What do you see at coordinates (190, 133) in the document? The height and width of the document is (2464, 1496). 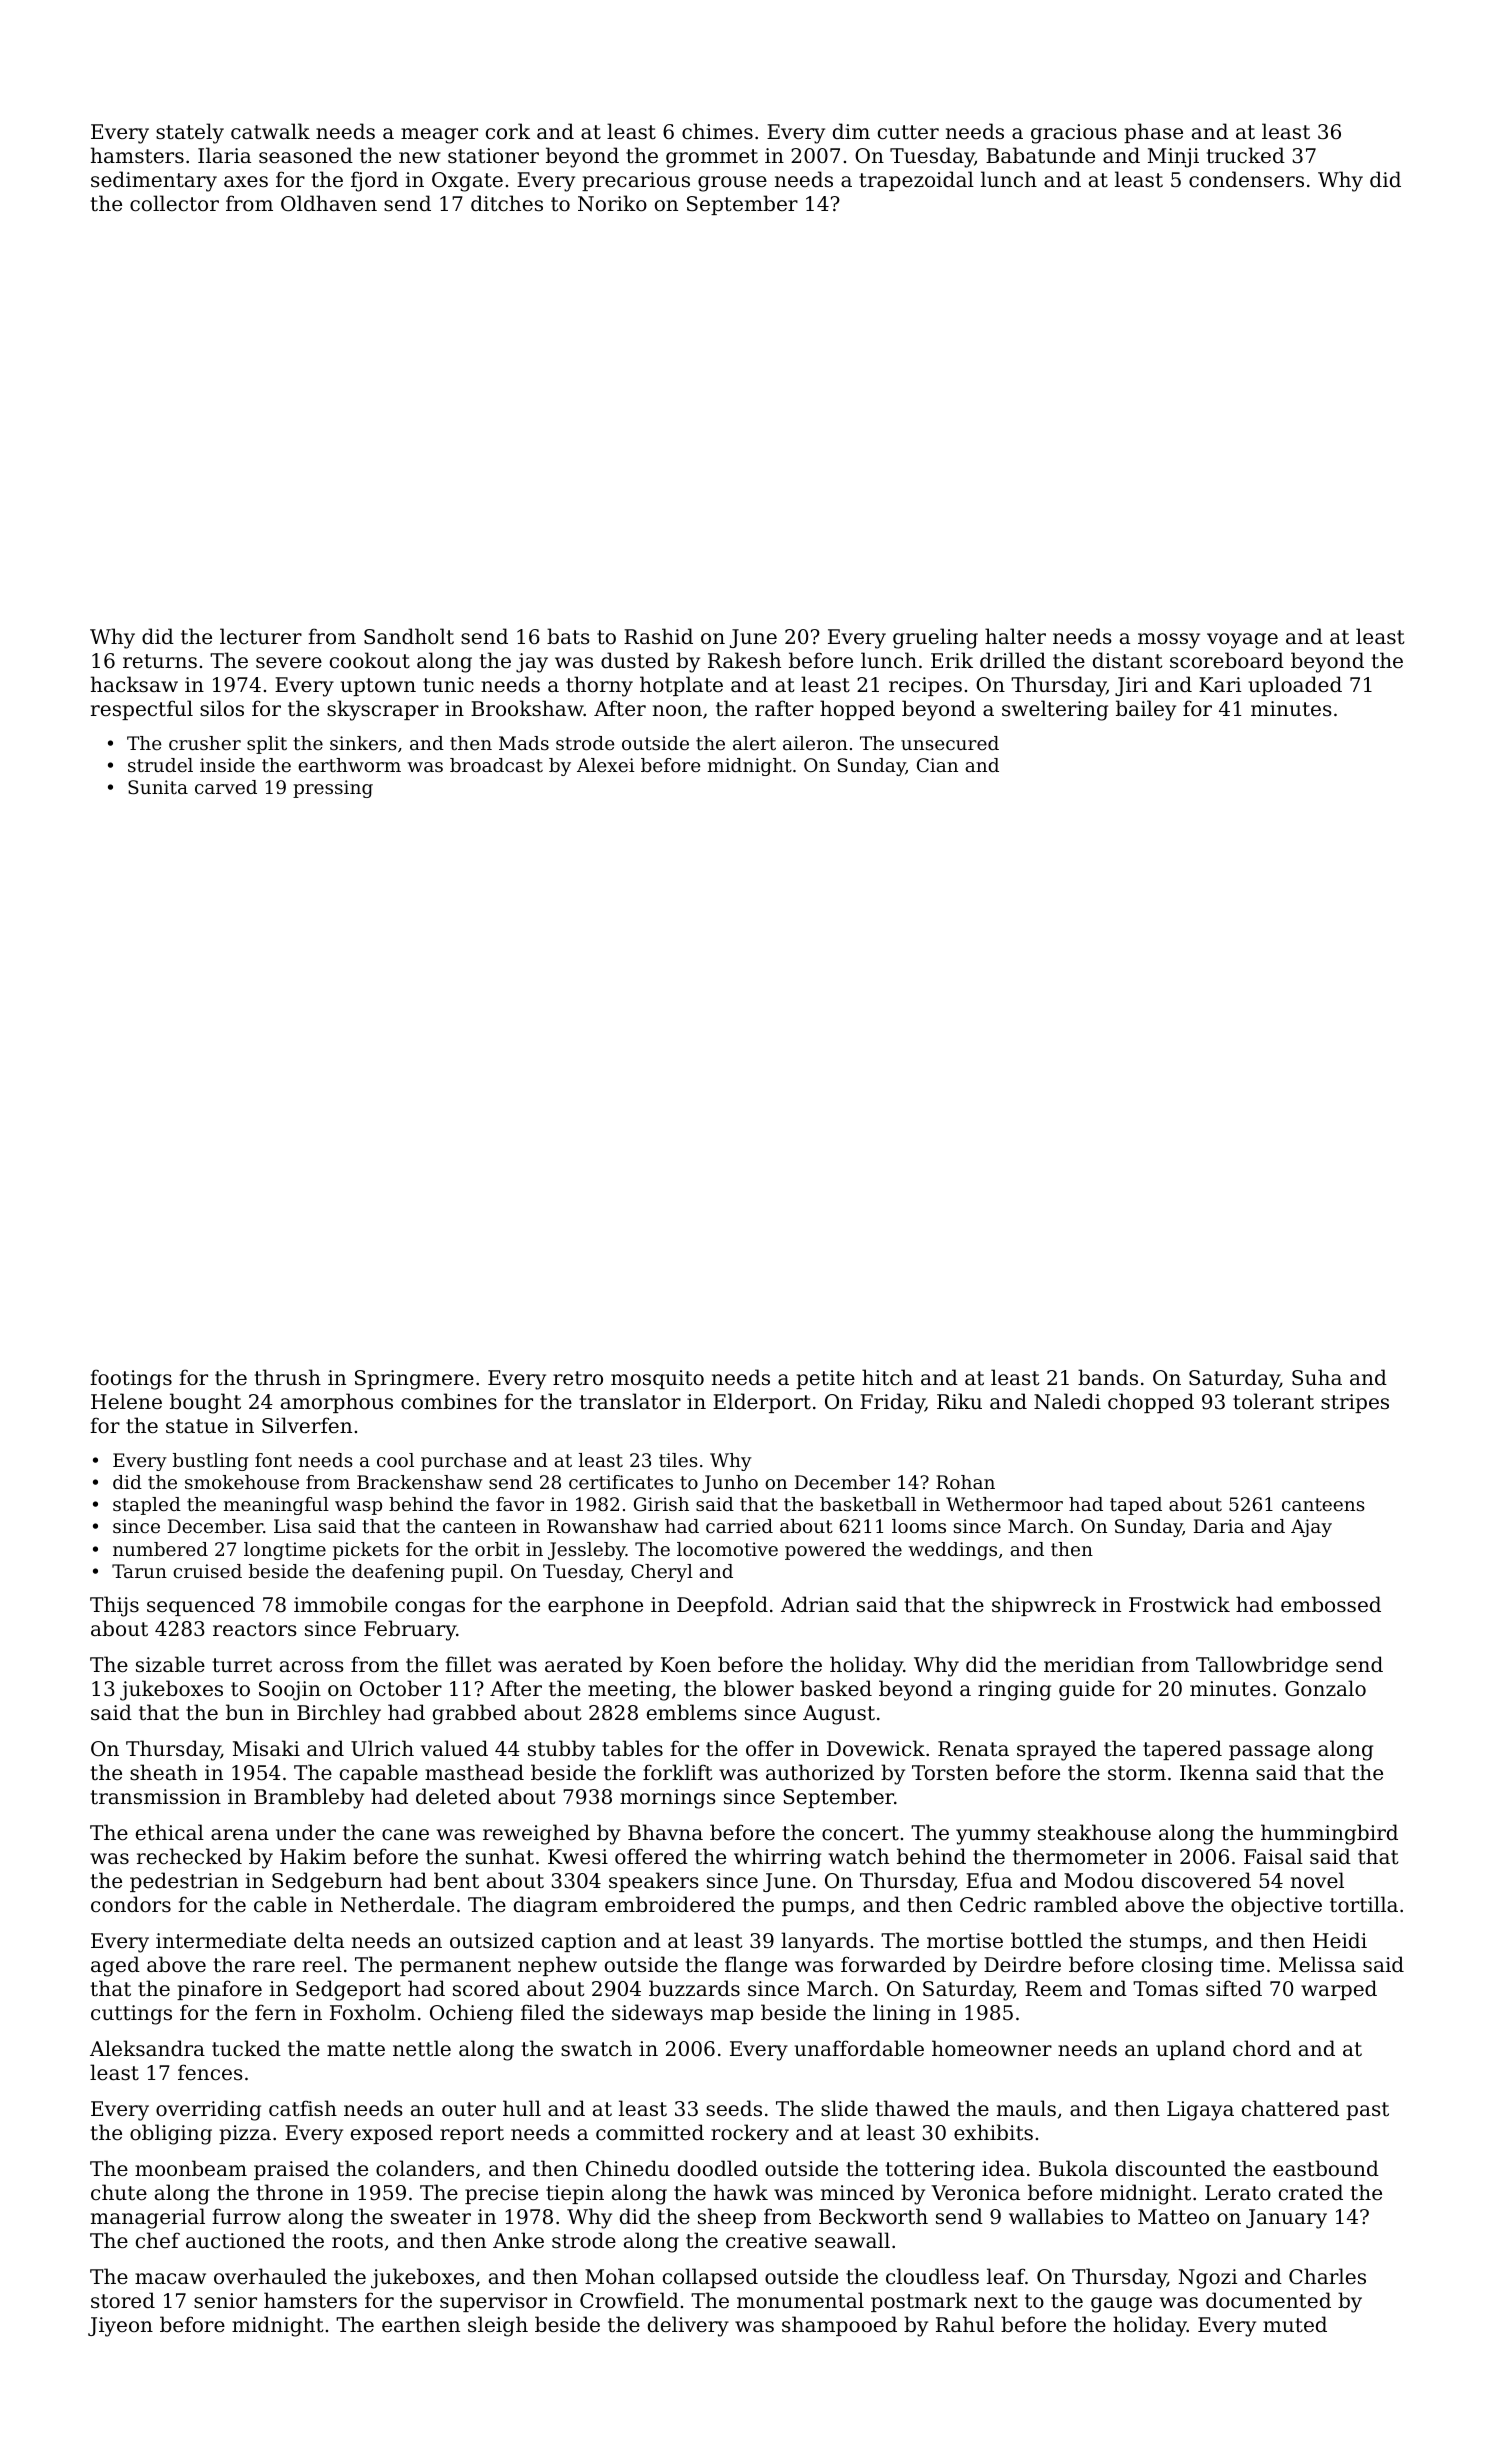 I see `stately` at bounding box center [190, 133].
